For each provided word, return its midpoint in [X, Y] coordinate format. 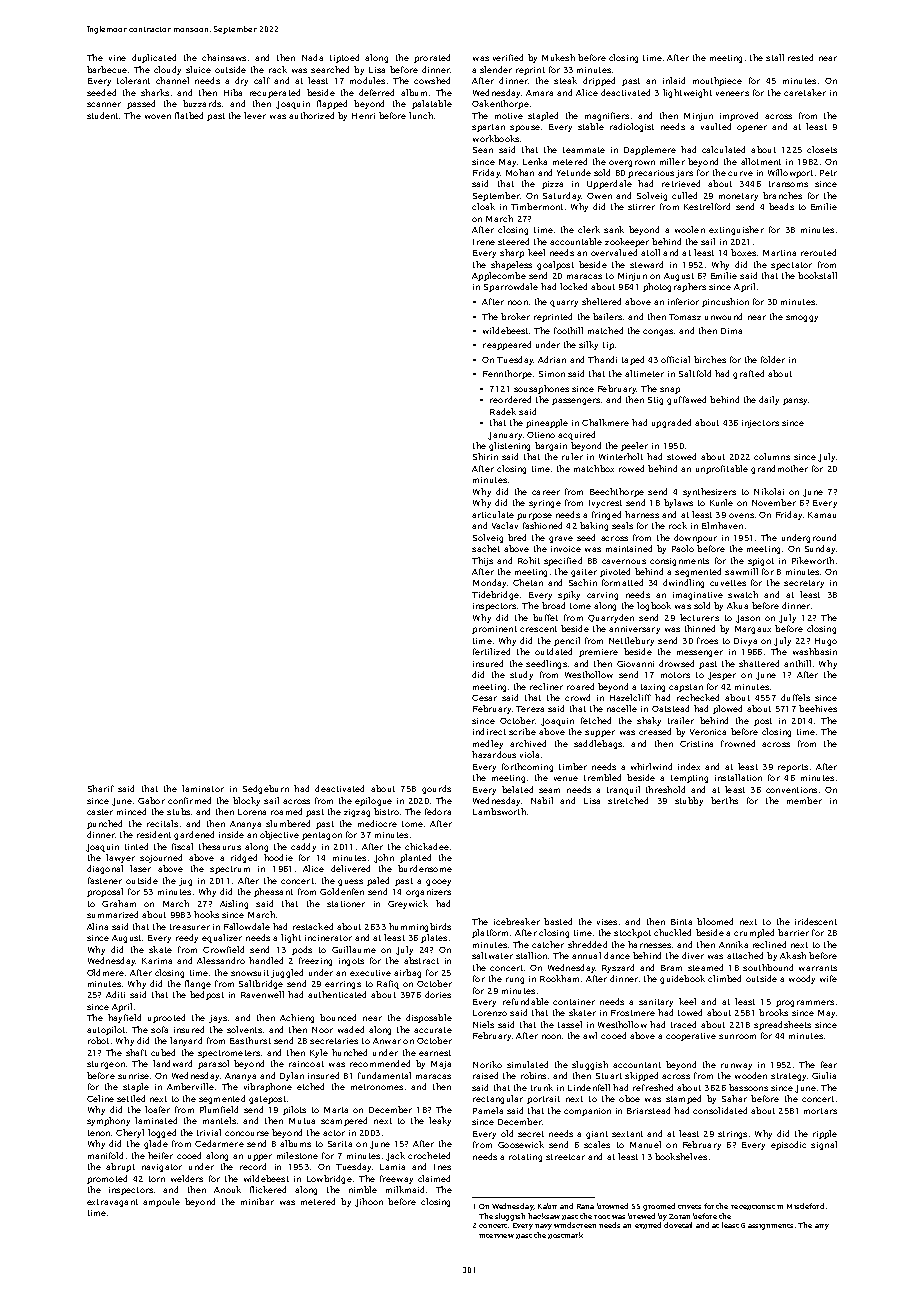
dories [438, 994]
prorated [432, 58]
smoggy [802, 318]
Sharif [101, 788]
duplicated [154, 58]
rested [800, 57]
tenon [100, 1133]
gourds [436, 789]
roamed [286, 811]
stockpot [632, 933]
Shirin [485, 456]
